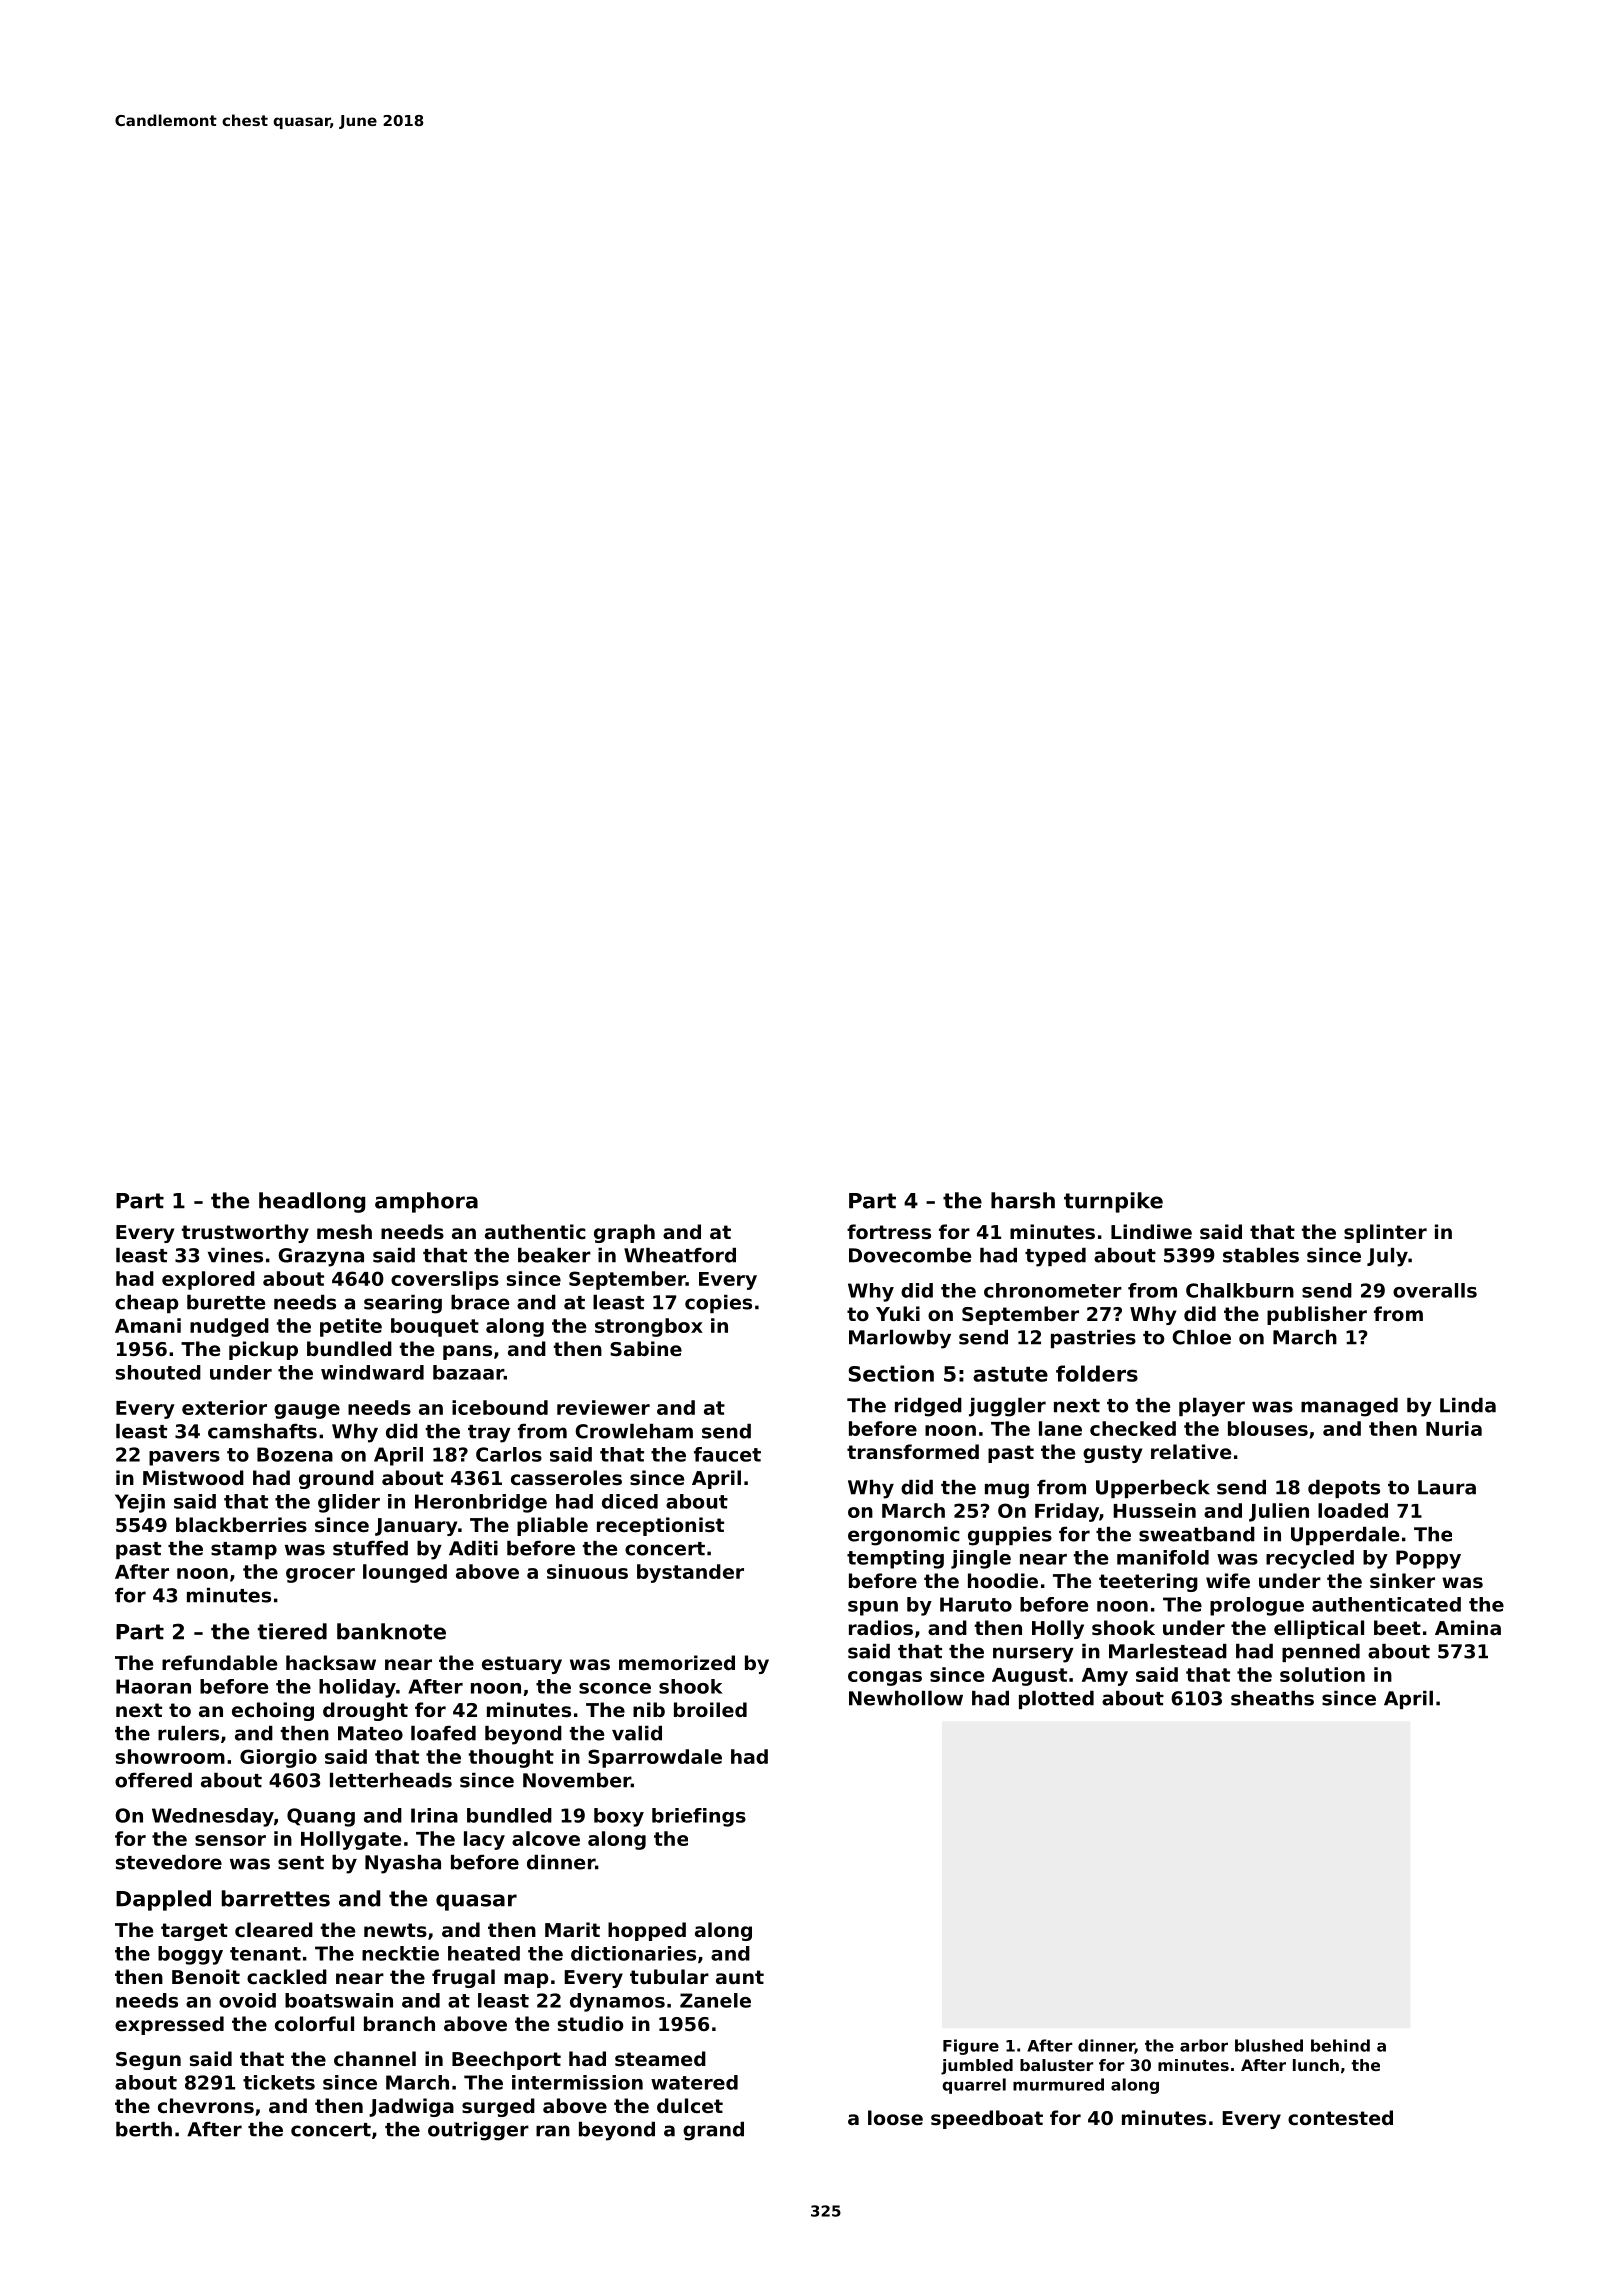  I want to click on Segun, so click(148, 2061).
